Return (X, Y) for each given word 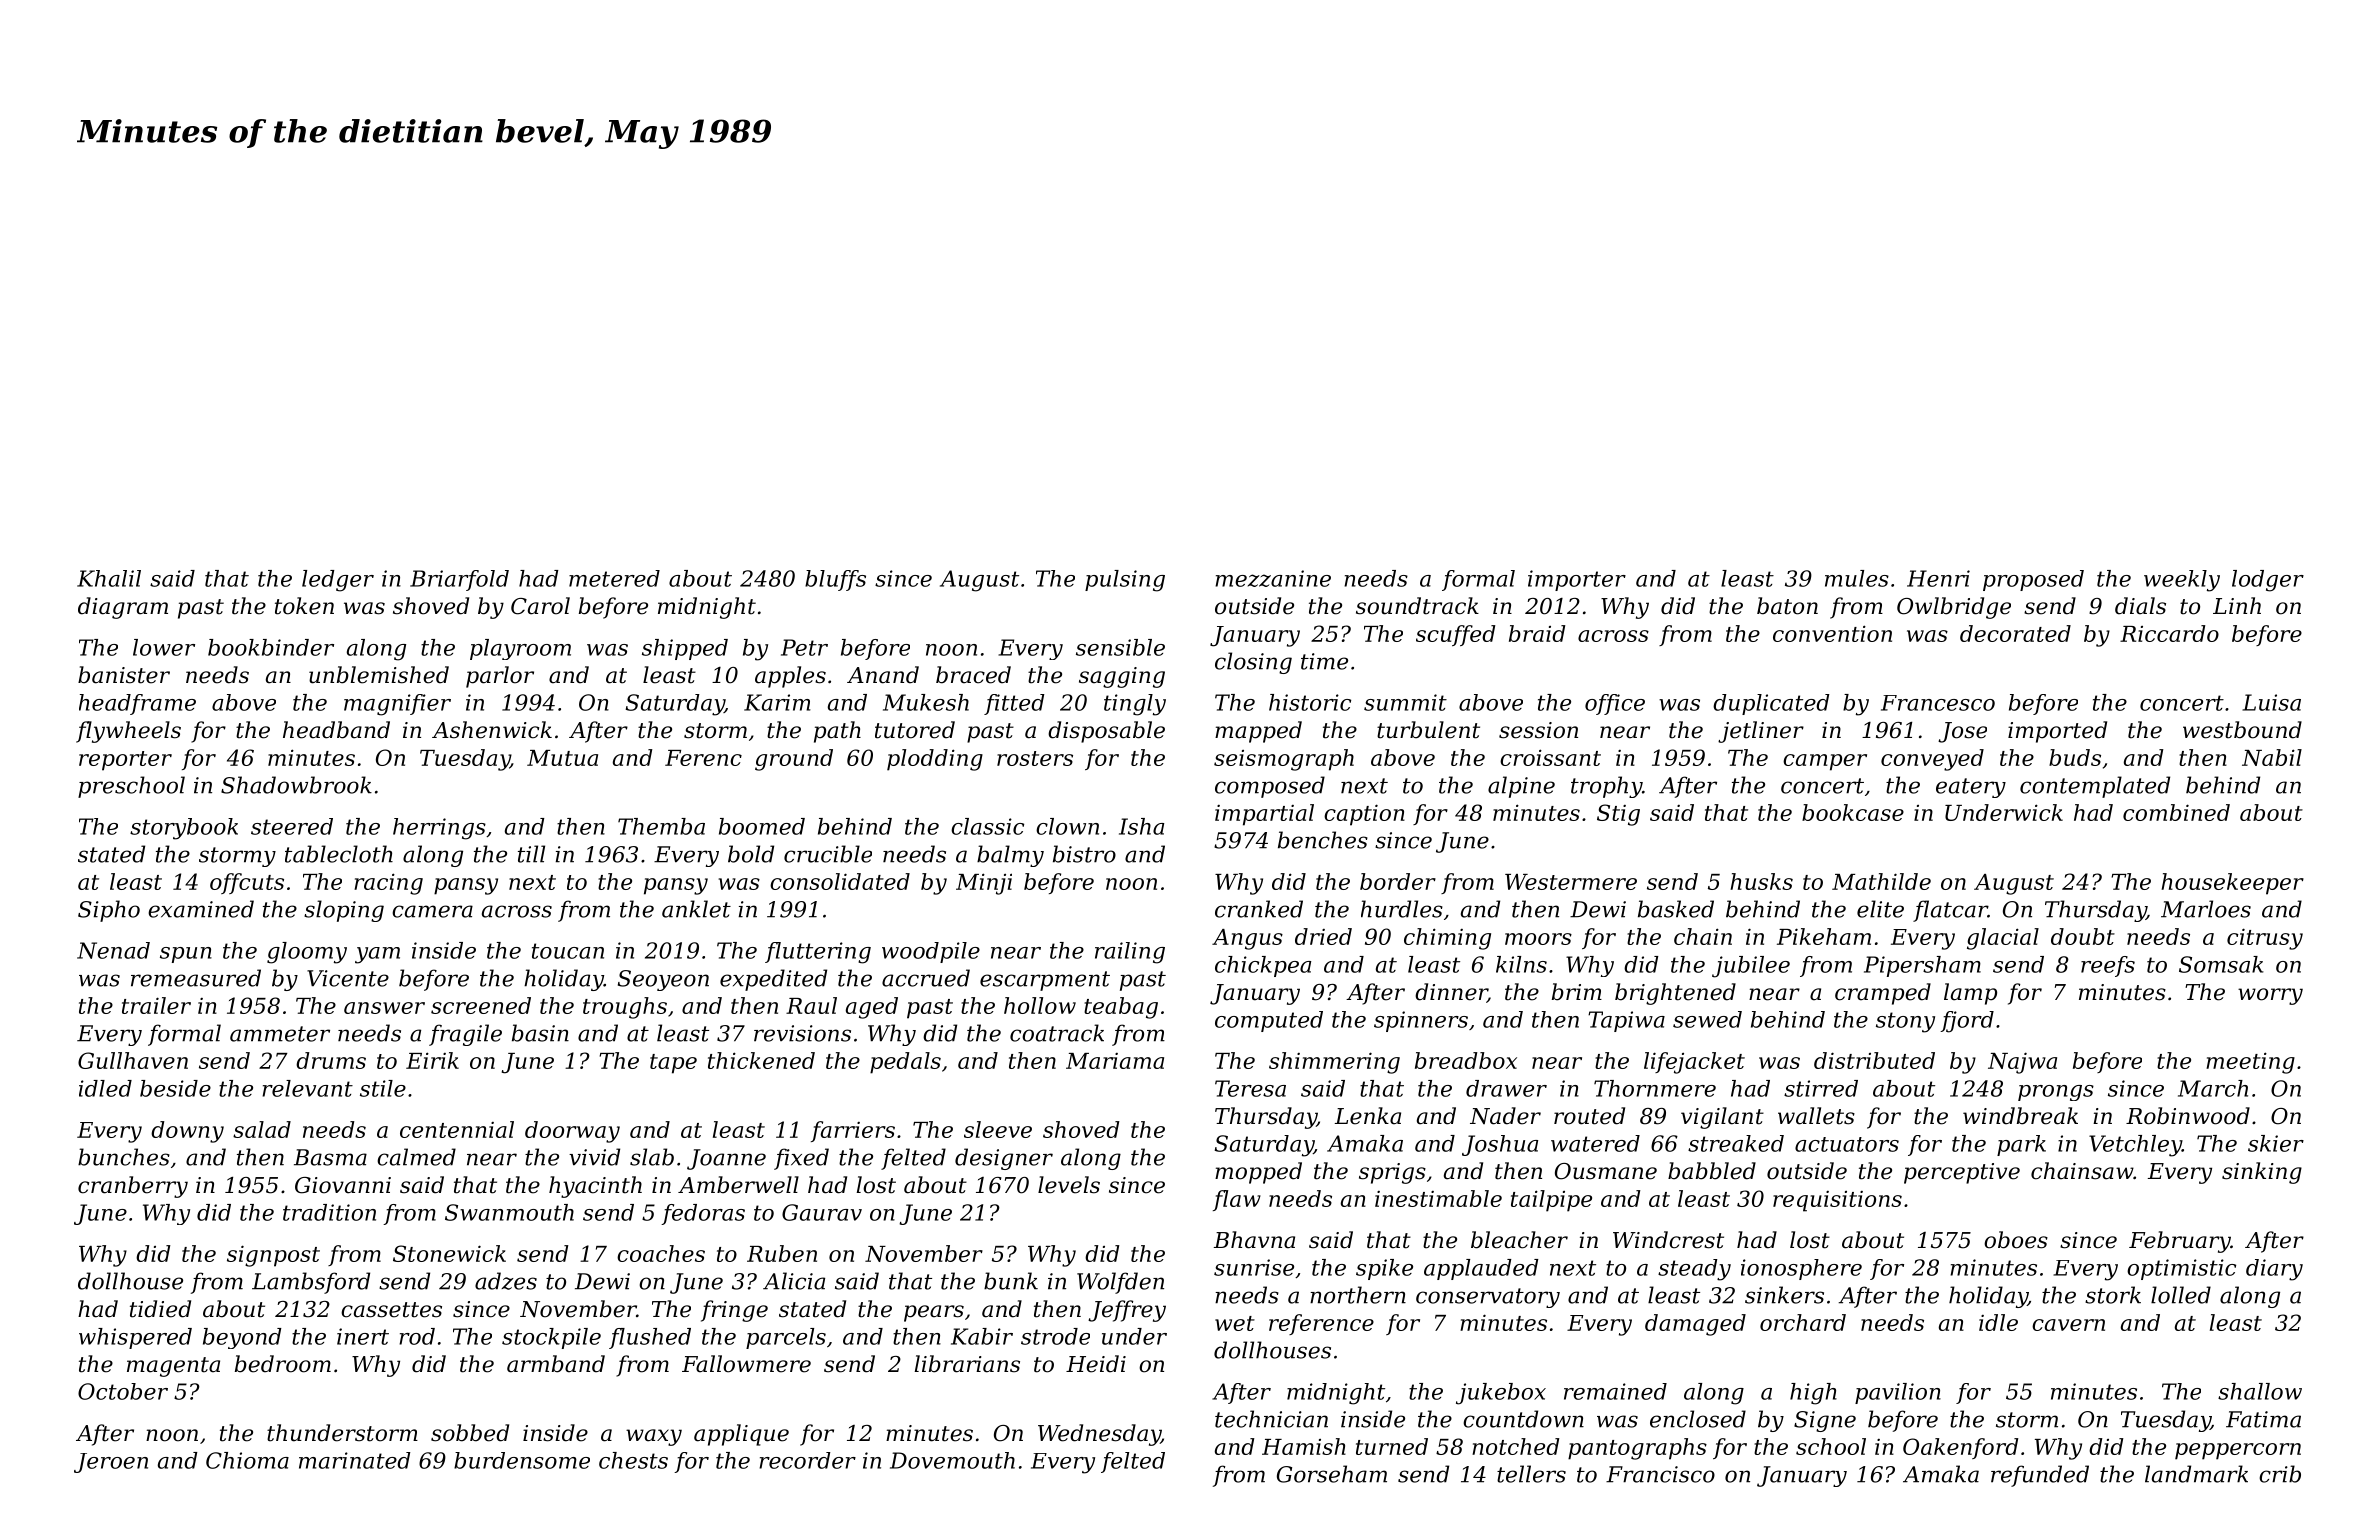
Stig (1618, 815)
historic (1310, 702)
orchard (1803, 1322)
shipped (685, 649)
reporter (125, 761)
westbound (2242, 730)
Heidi (1096, 1364)
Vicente (348, 978)
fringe (734, 1311)
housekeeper (2232, 884)
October (123, 1391)
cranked (1259, 909)
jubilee (1751, 967)
